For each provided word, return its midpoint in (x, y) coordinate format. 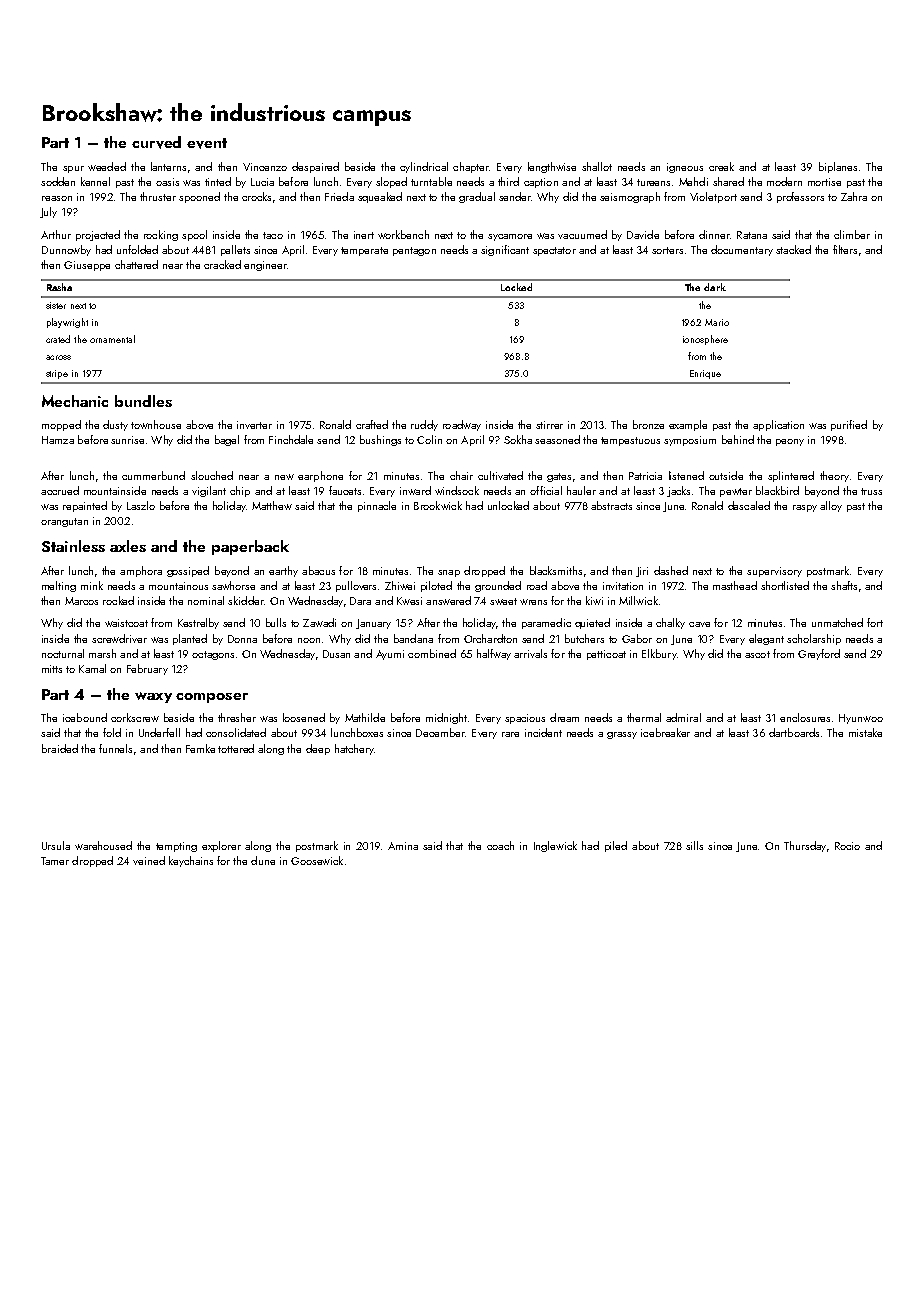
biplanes (838, 167)
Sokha (518, 439)
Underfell (159, 732)
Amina (403, 846)
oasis (167, 182)
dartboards (794, 732)
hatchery (354, 749)
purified (849, 425)
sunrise (127, 440)
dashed (671, 570)
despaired (315, 167)
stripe (57, 374)
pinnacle (377, 506)
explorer (221, 846)
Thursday (805, 846)
